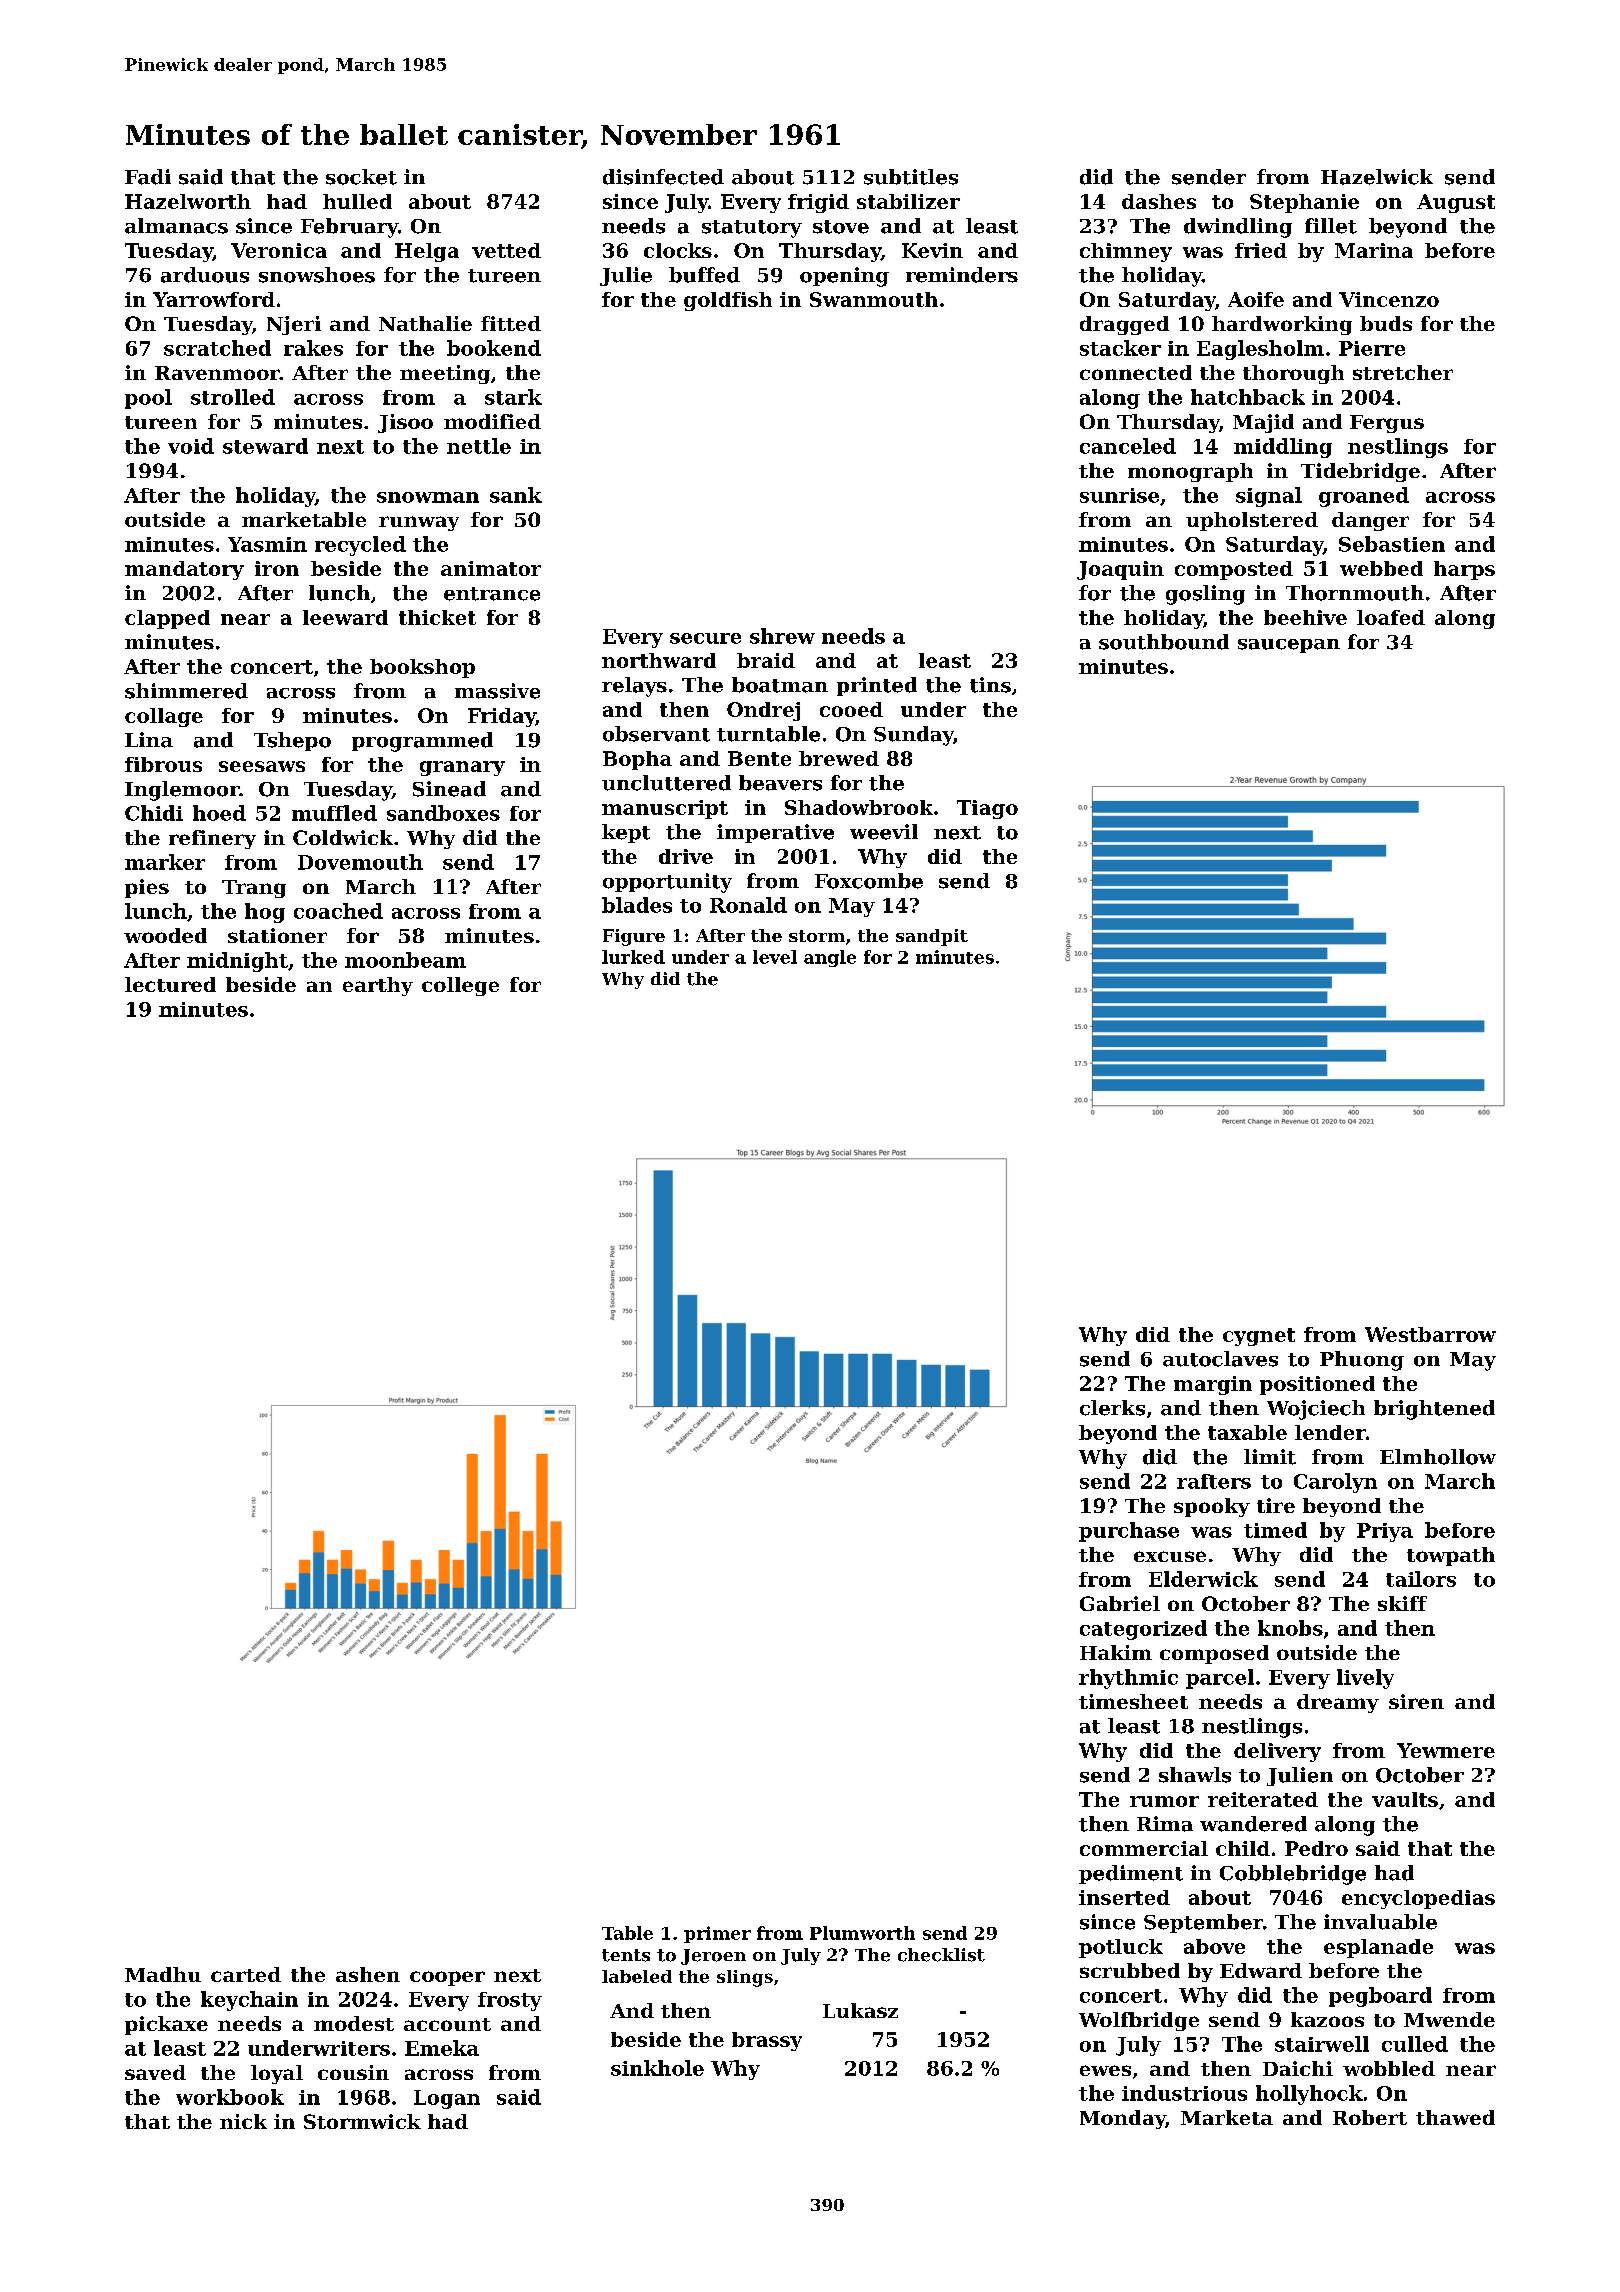 Image resolution: width=1620 pixels, height=2292 pixels. I want to click on primer, so click(717, 1934).
